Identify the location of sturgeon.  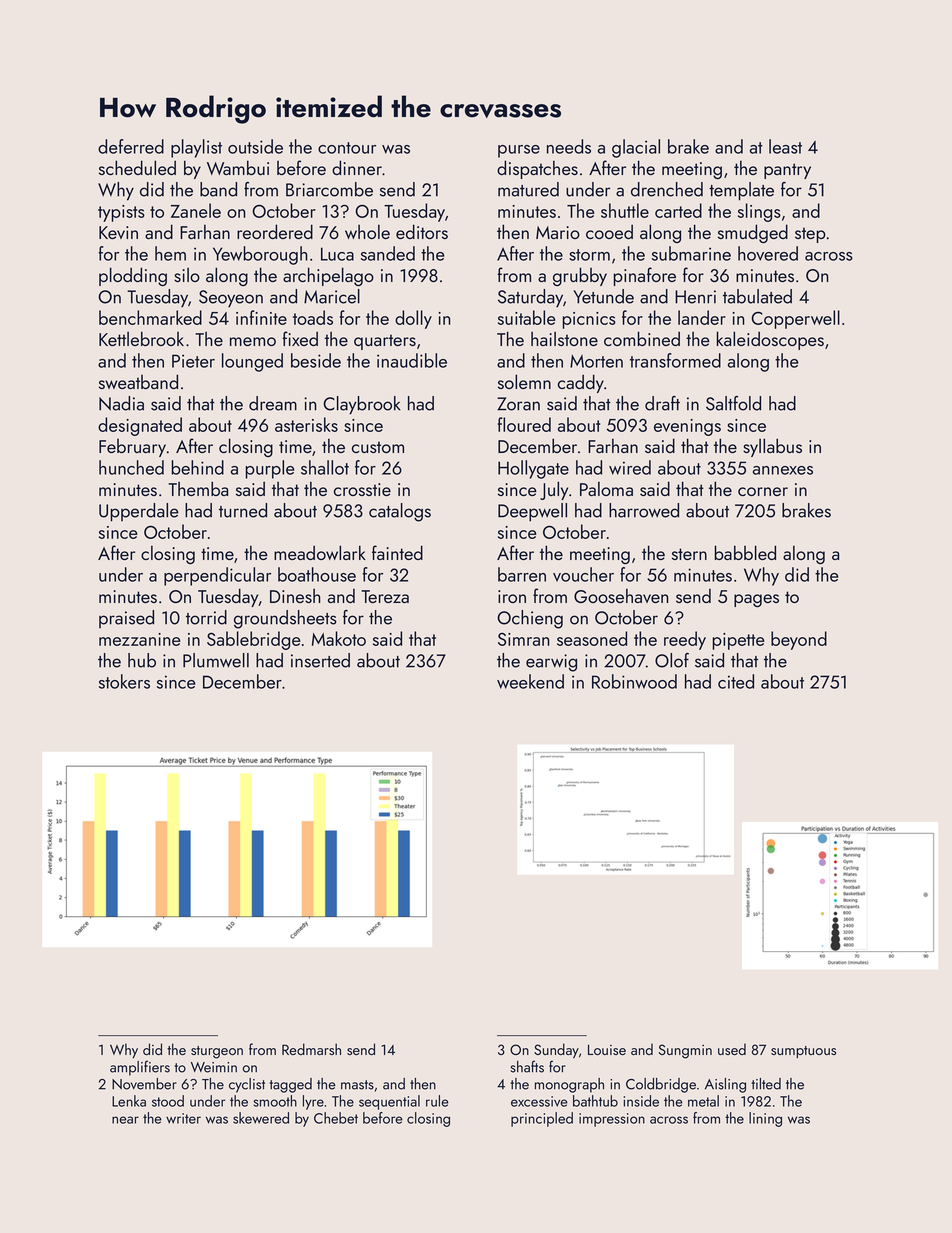
(217, 1052).
